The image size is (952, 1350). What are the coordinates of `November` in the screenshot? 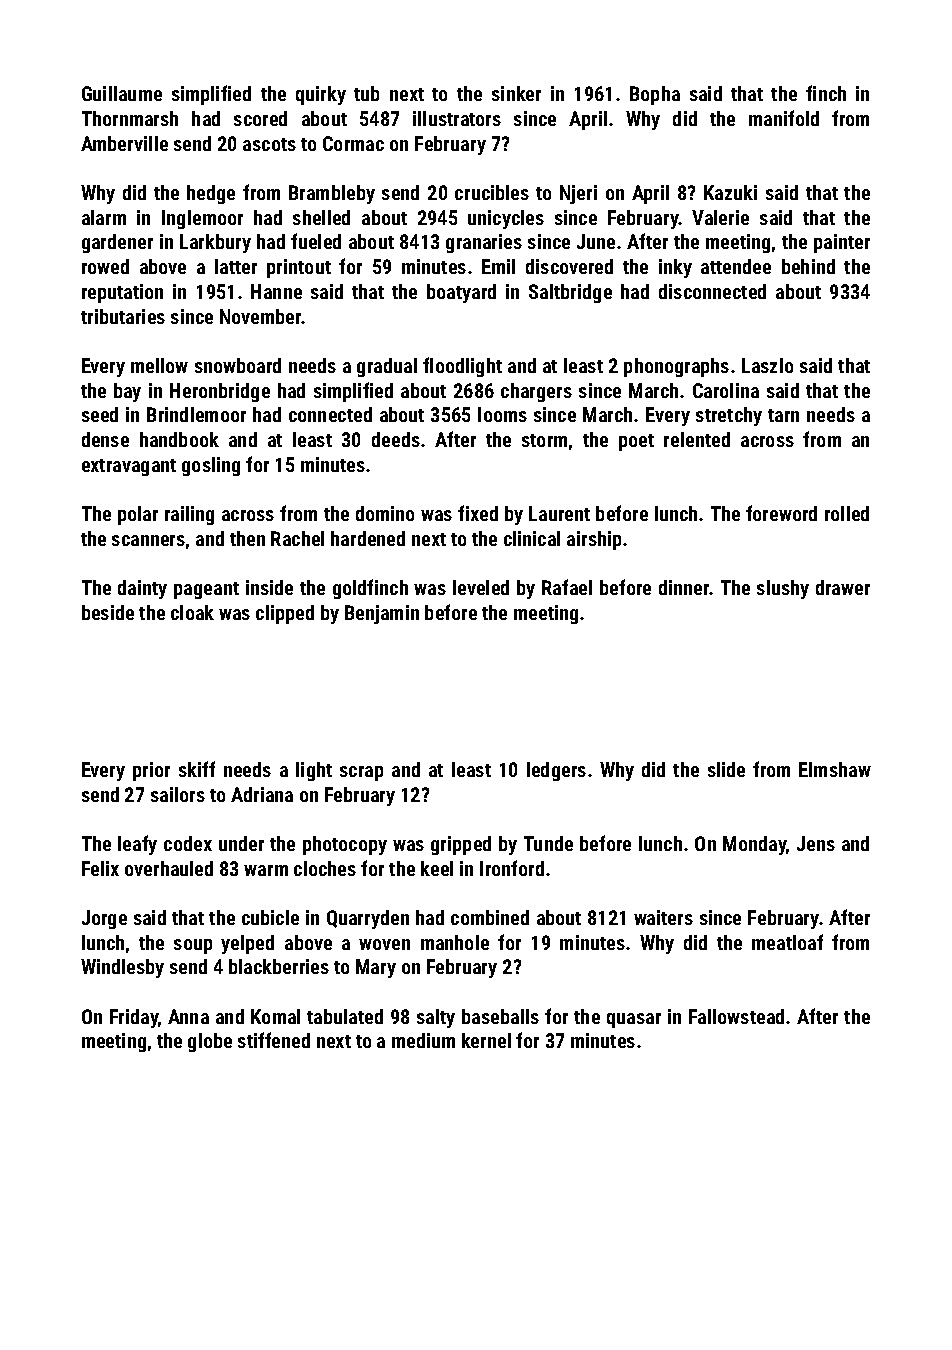 It's located at (261, 316).
